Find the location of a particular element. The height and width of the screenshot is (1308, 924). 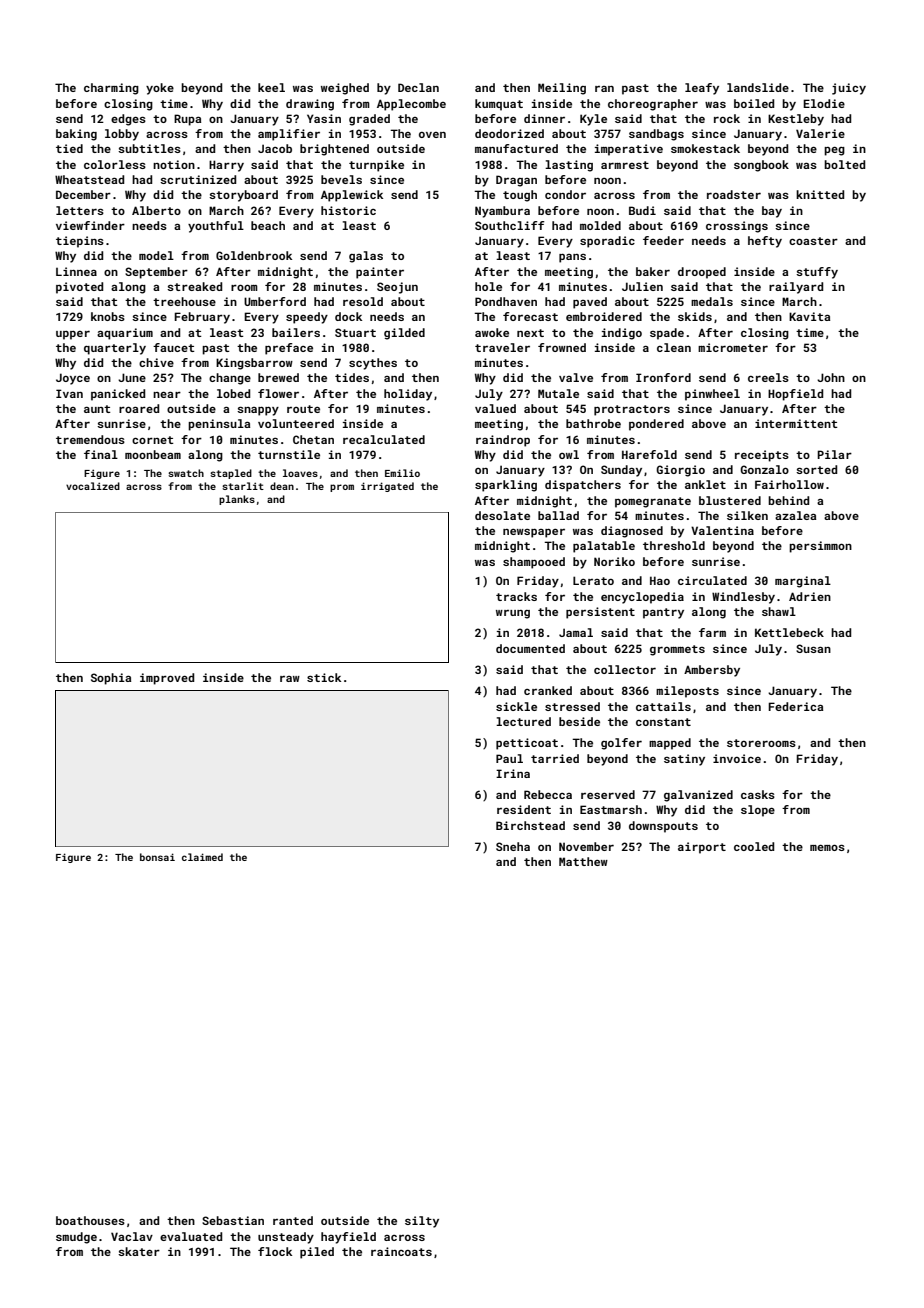

dispatchers is located at coordinates (583, 486).
